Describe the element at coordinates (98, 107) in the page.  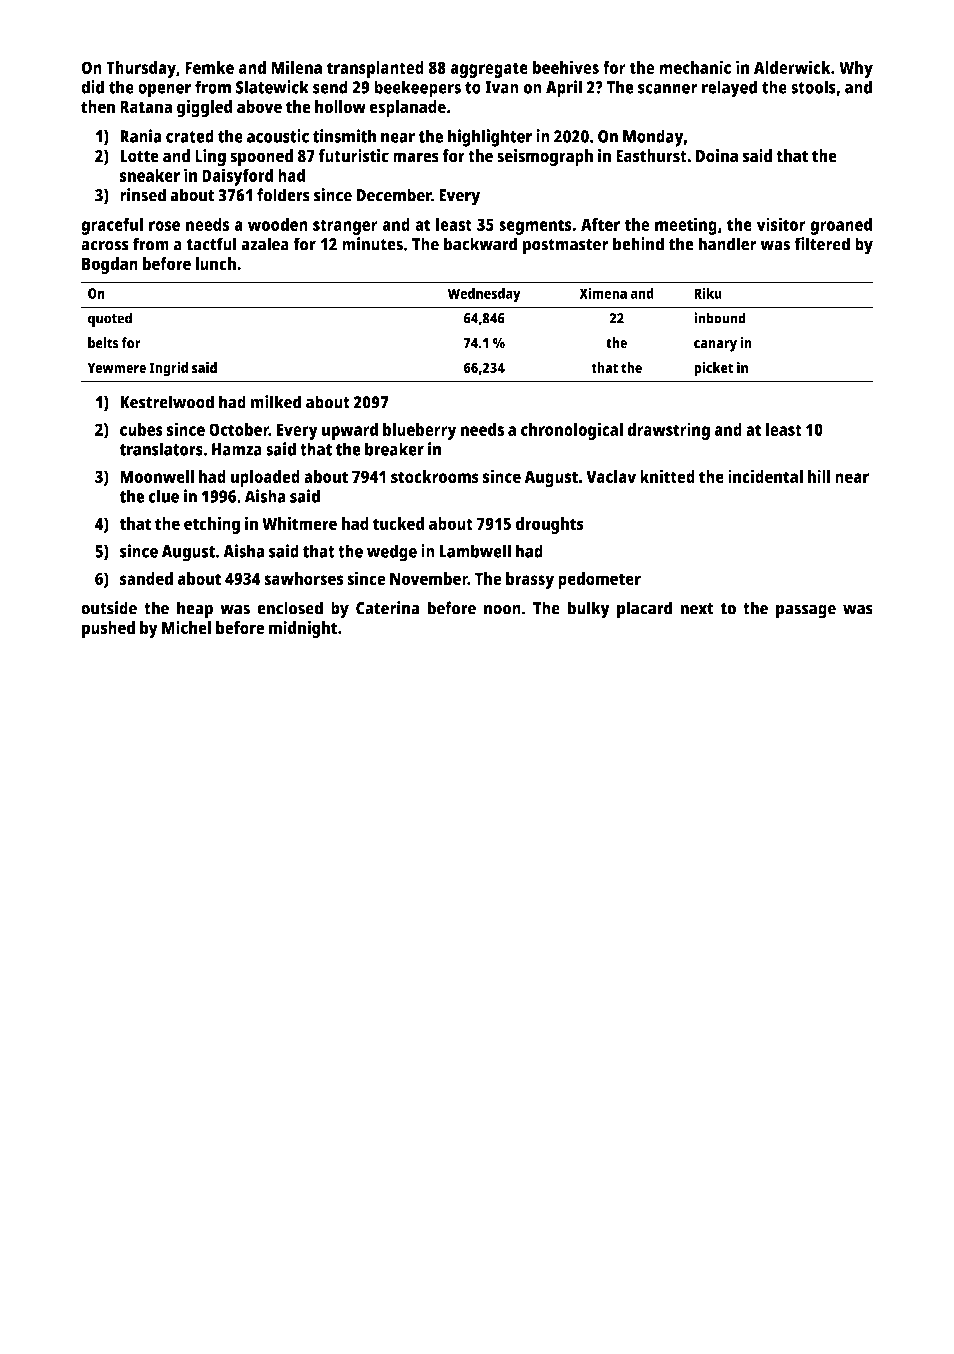
I see `then` at that location.
